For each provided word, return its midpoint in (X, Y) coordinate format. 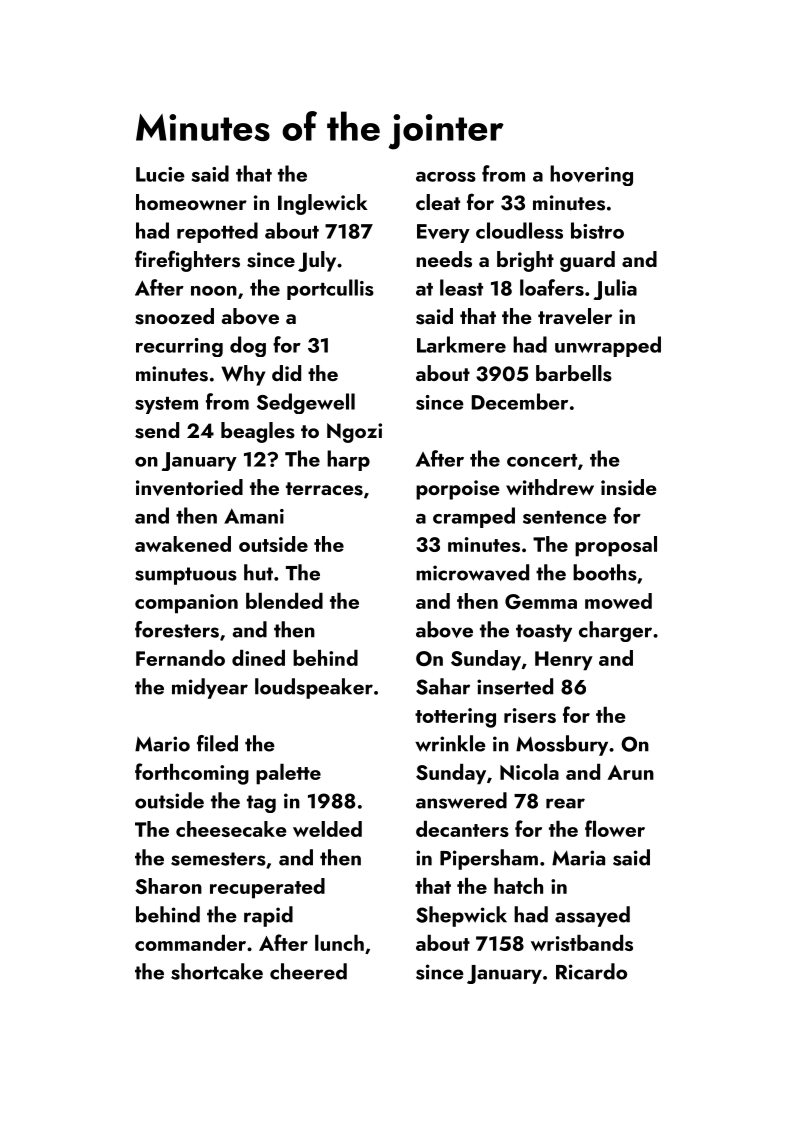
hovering (591, 175)
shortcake (217, 971)
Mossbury (562, 745)
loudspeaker (314, 688)
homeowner (191, 202)
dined (258, 658)
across (446, 177)
